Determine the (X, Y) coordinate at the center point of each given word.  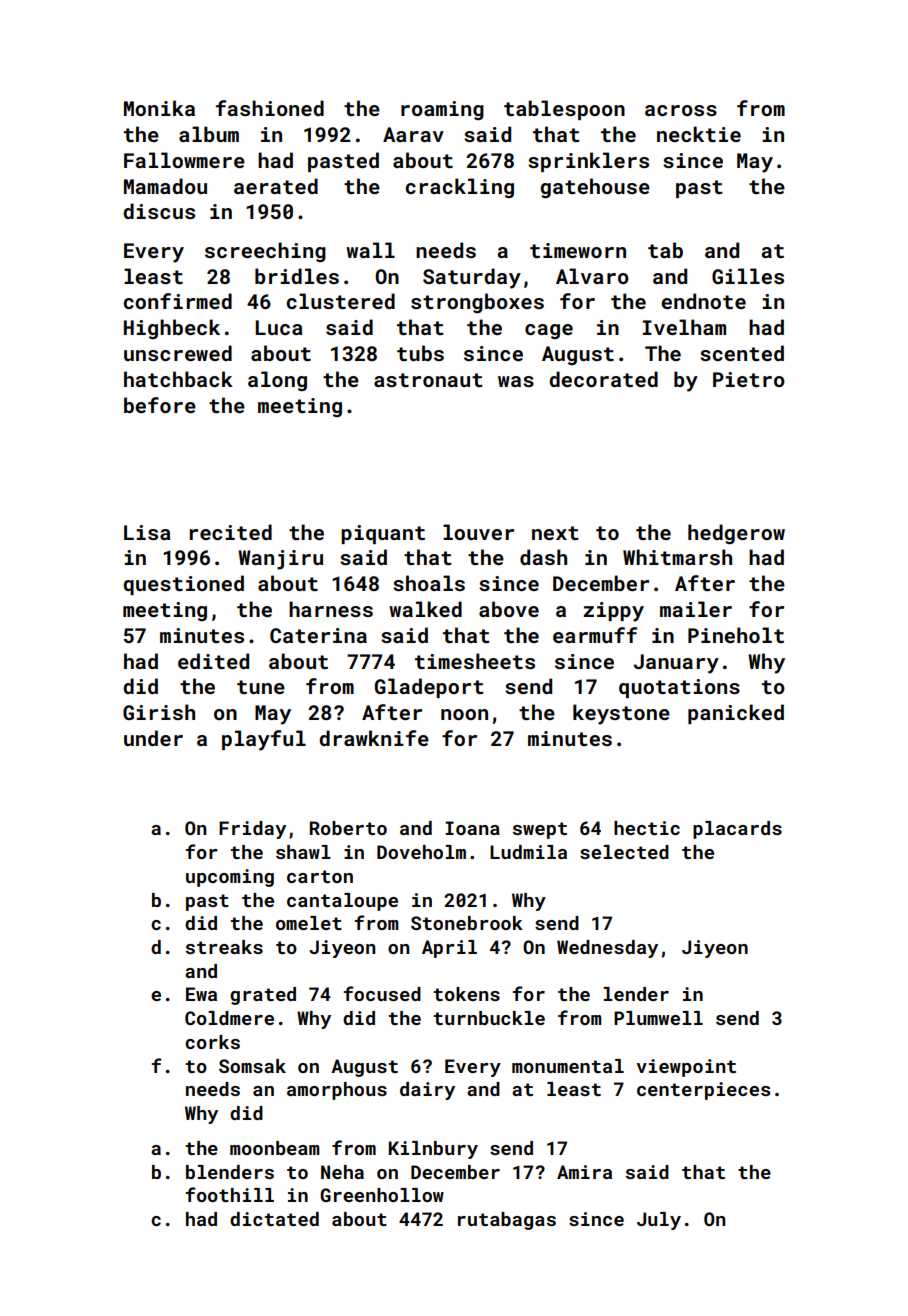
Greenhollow (382, 1195)
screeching (265, 252)
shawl (303, 852)
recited (231, 532)
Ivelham (684, 327)
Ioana (472, 828)
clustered (341, 301)
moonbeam (275, 1148)
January (676, 664)
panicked (736, 714)
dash (543, 557)
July (659, 1221)
